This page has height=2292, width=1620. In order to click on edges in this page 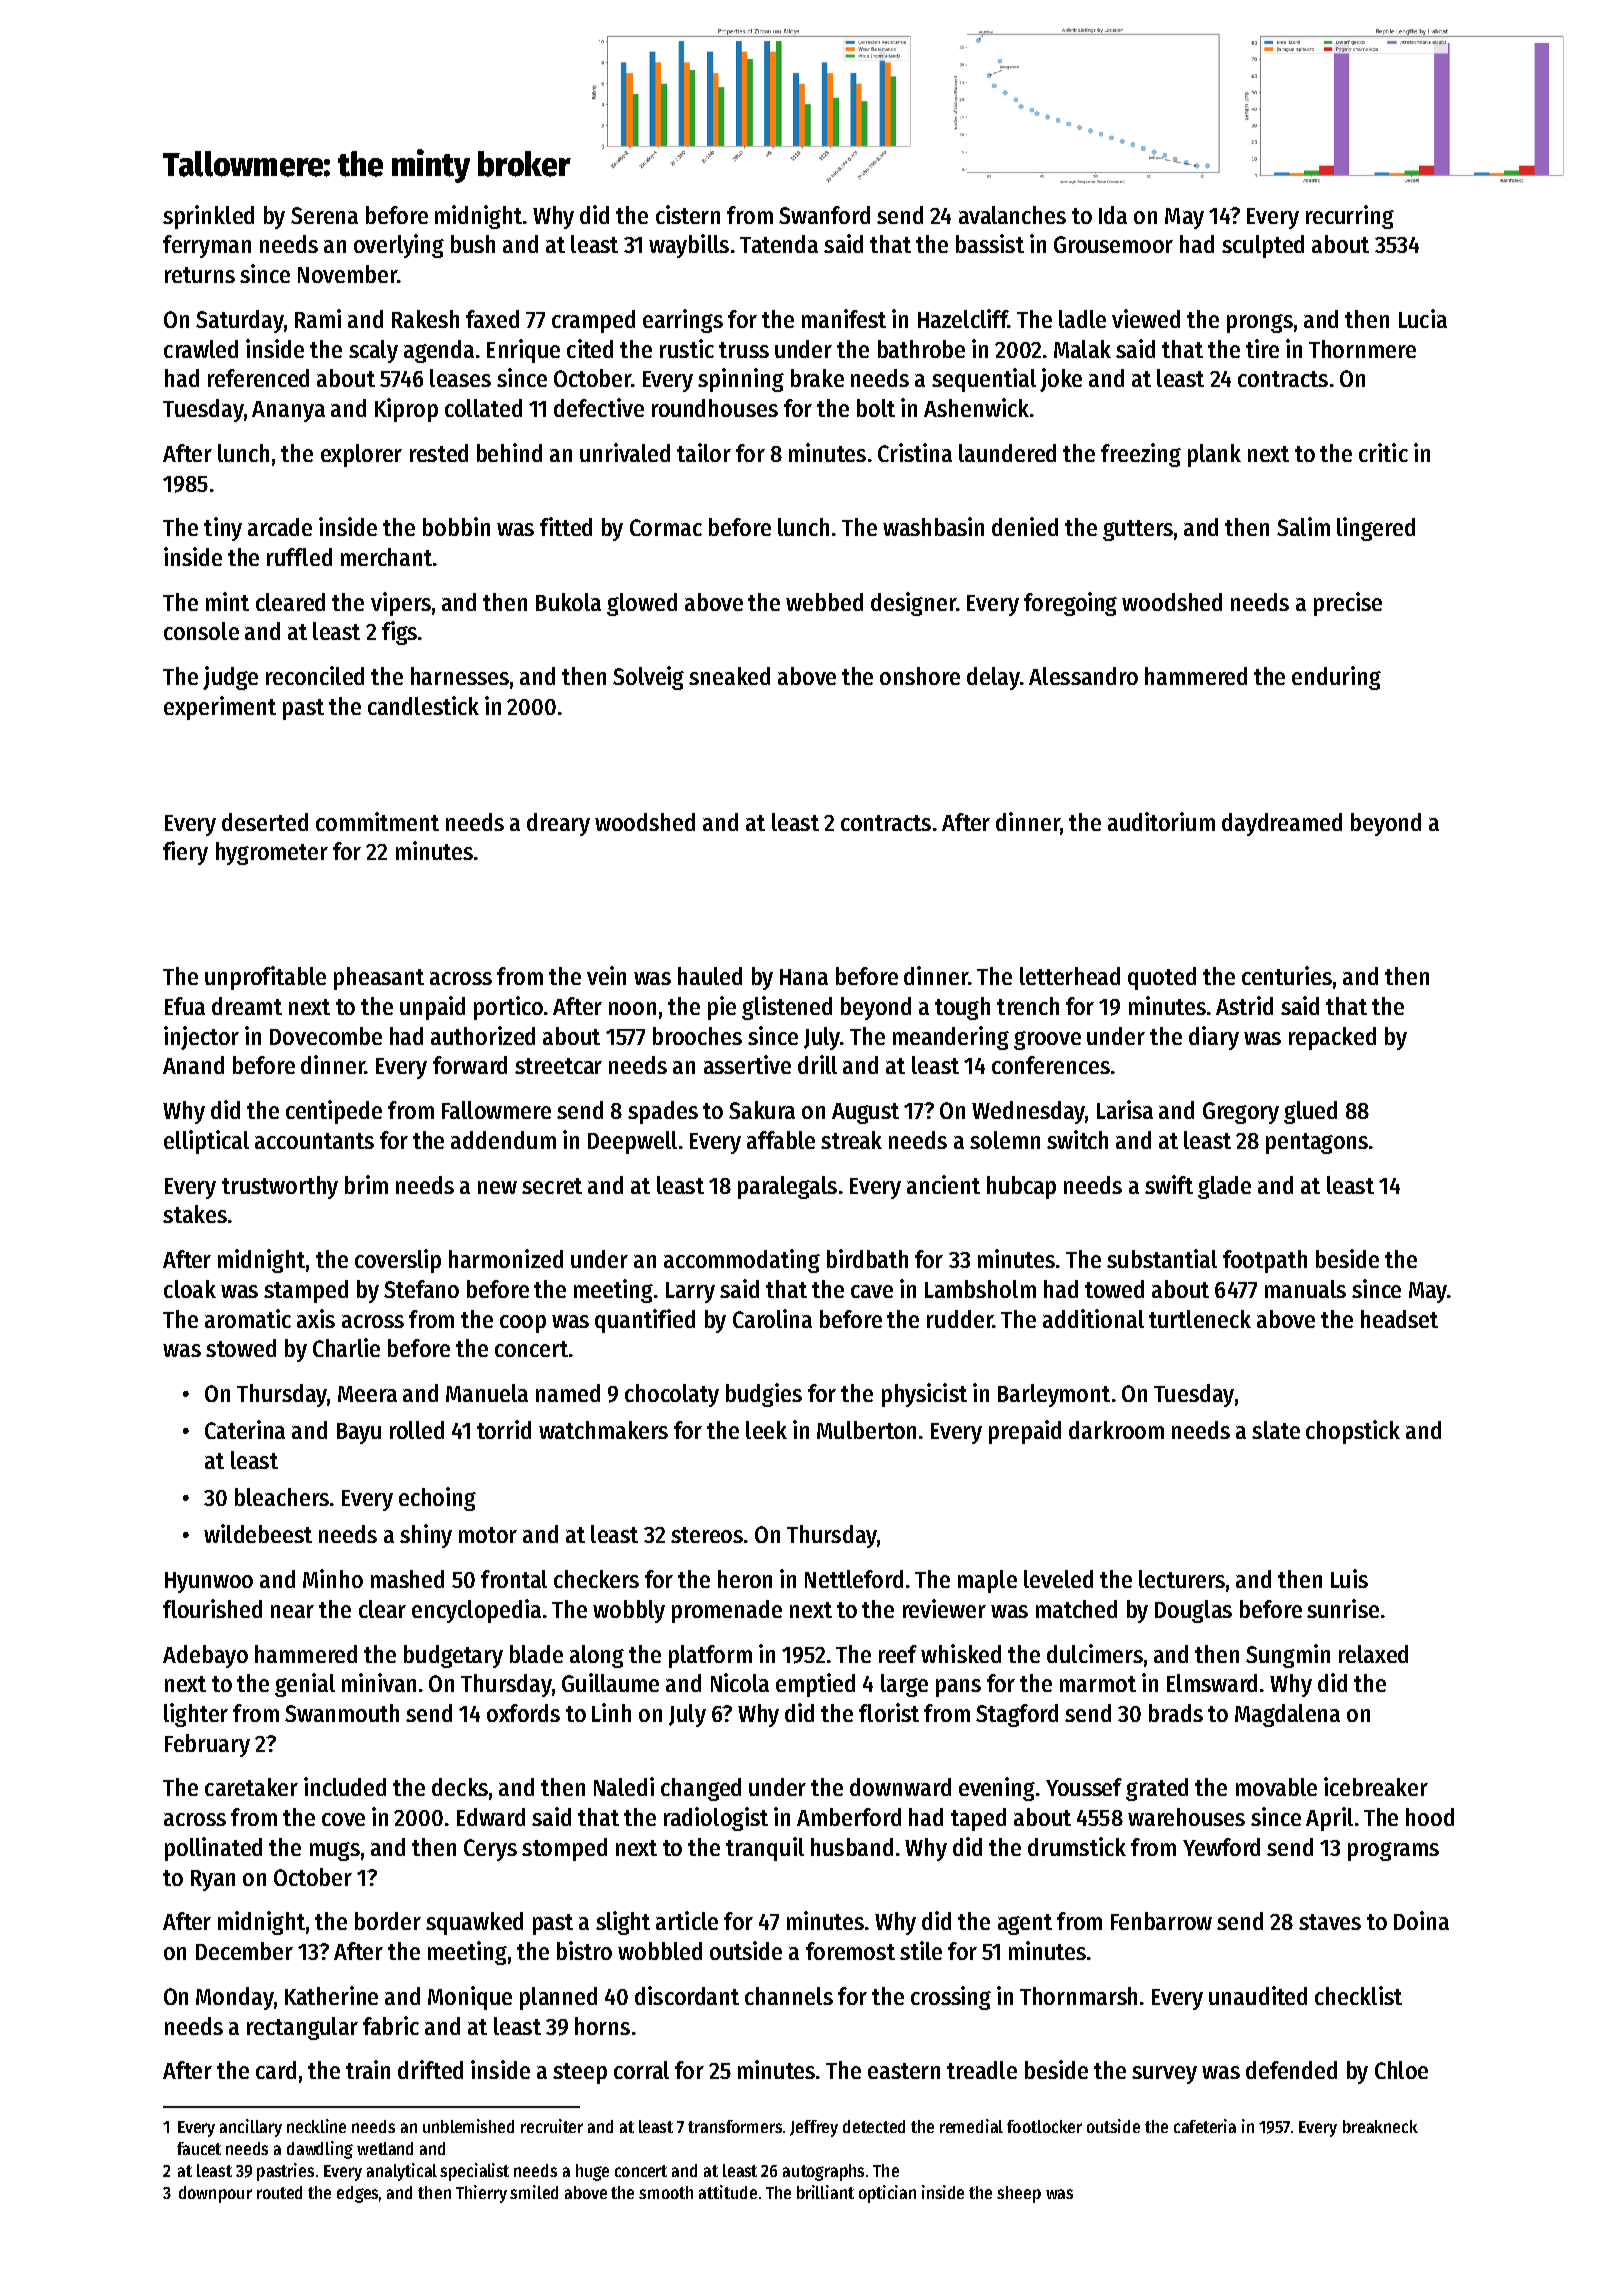, I will do `click(357, 2194)`.
